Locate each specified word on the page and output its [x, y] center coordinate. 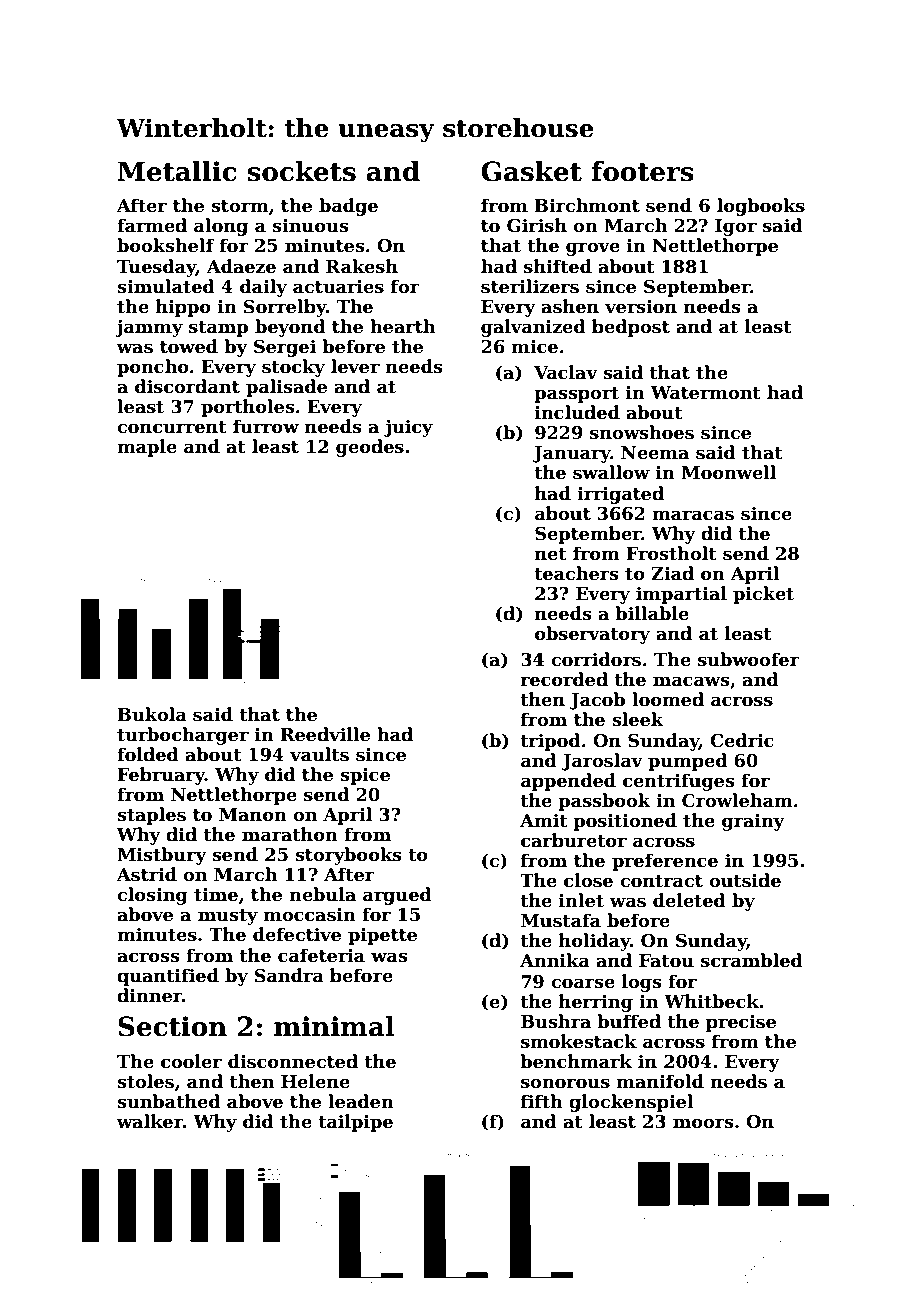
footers [642, 171]
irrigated [620, 495]
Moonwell [728, 472]
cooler [191, 1061]
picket [763, 595]
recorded [564, 679]
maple [147, 448]
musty [228, 917]
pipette [382, 936]
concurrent [172, 427]
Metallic [177, 171]
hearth [402, 326]
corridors [596, 659]
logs [642, 983]
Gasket [531, 171]
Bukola [152, 714]
